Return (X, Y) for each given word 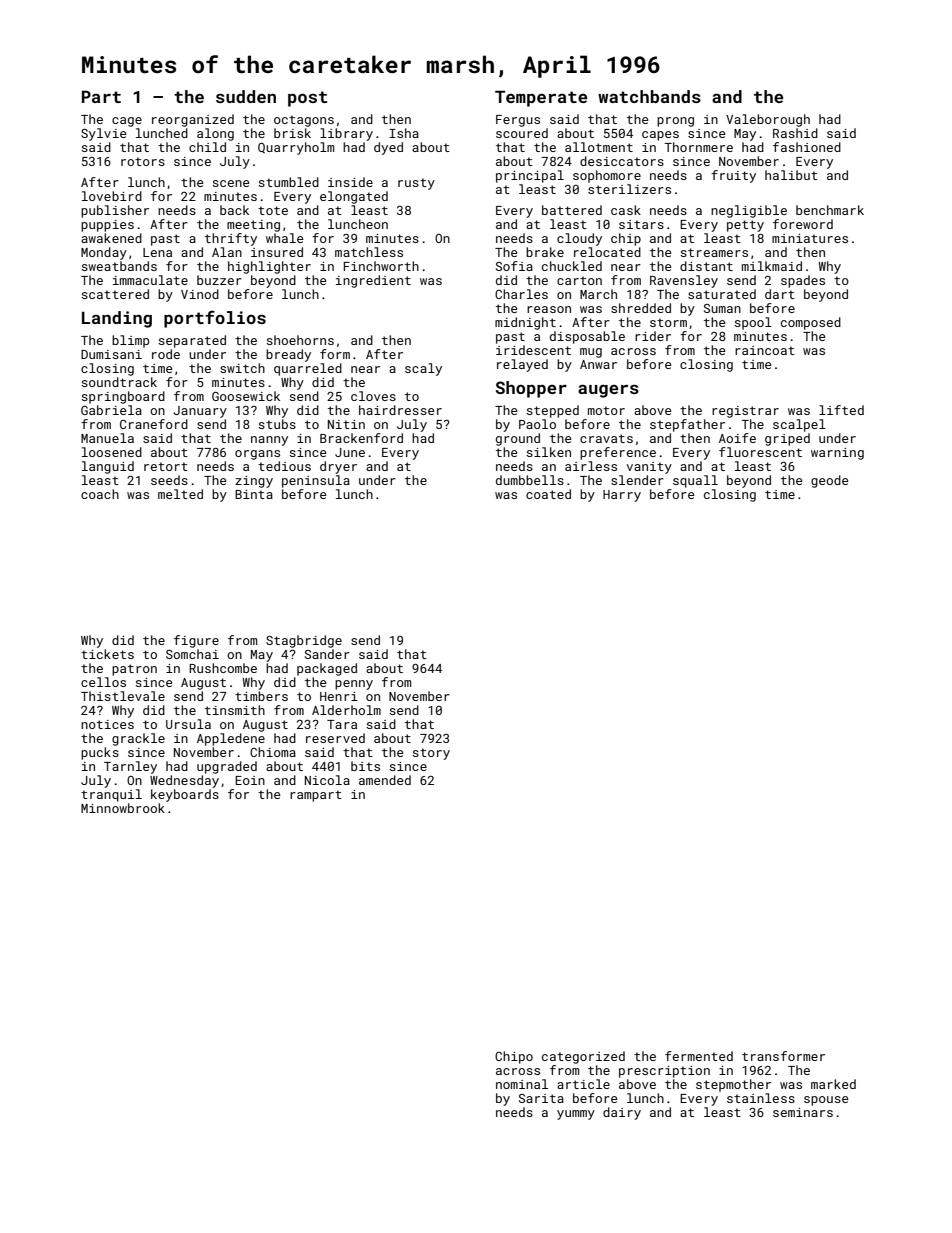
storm (668, 322)
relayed (522, 365)
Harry (622, 496)
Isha (404, 133)
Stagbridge (304, 641)
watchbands (649, 96)
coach (100, 494)
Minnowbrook (123, 808)
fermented (699, 1056)
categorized (583, 1057)
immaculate (150, 280)
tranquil (111, 795)
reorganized (193, 120)
